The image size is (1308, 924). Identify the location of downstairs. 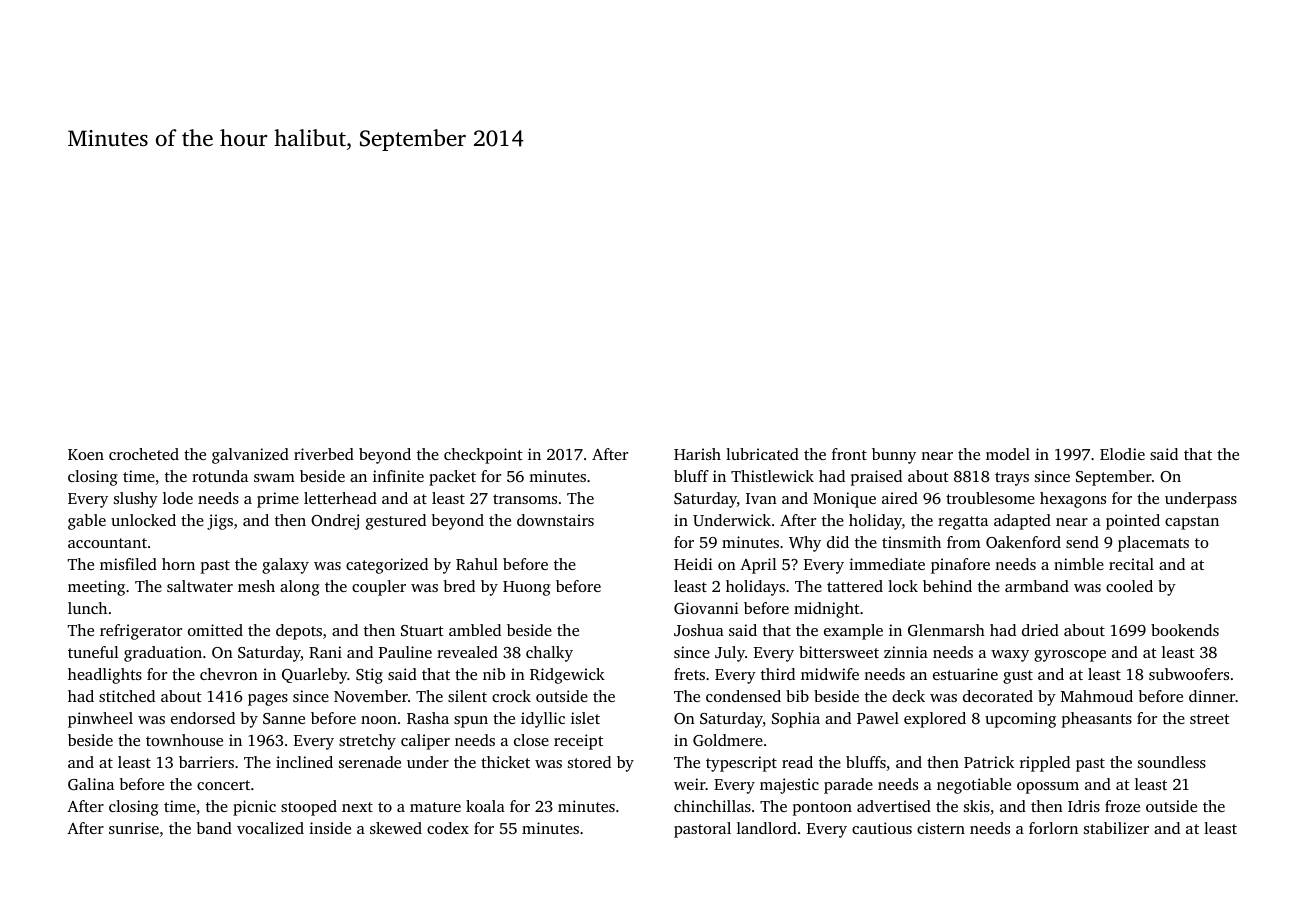
(555, 520).
